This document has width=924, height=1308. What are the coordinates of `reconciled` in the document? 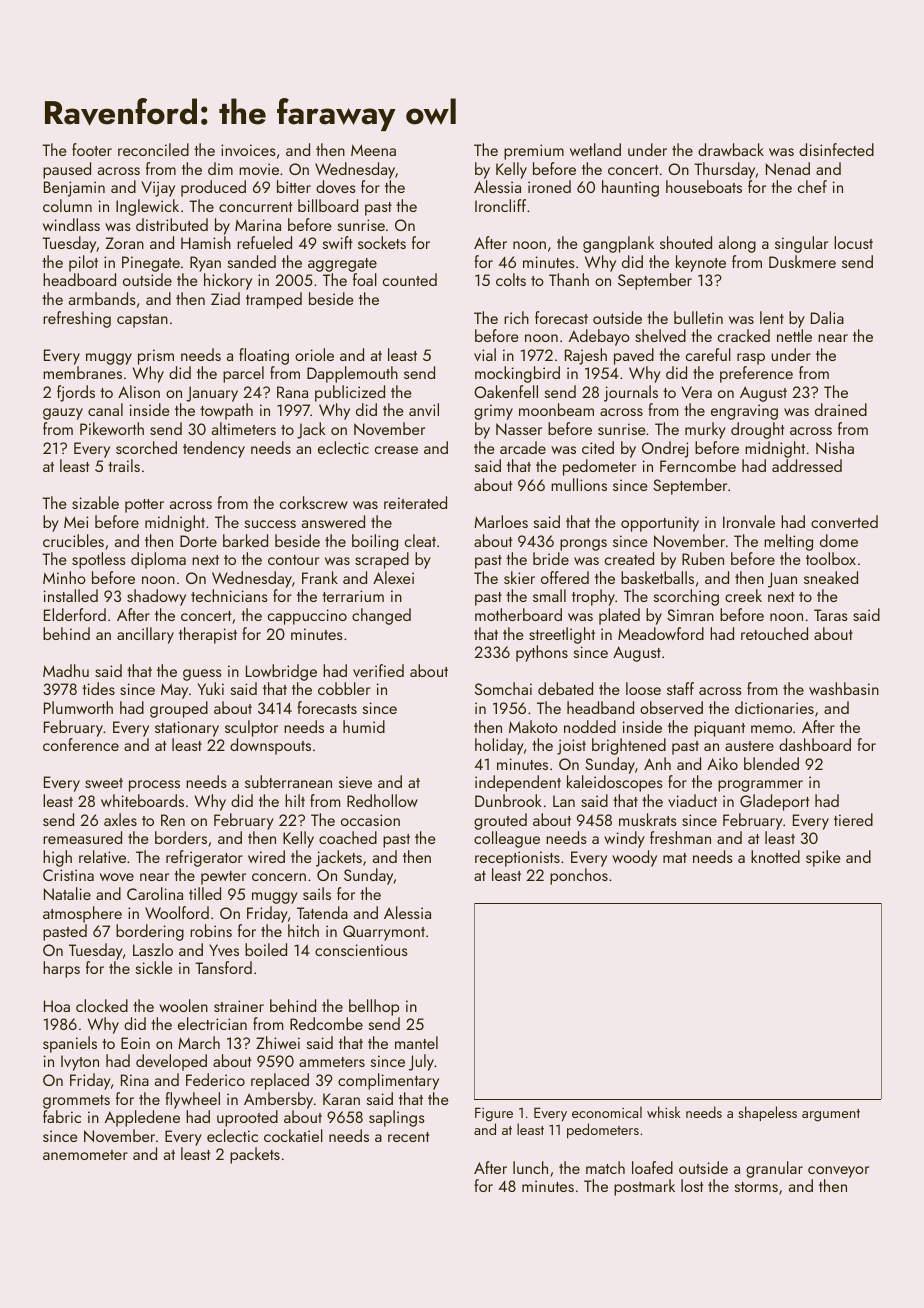 It's located at (153, 149).
